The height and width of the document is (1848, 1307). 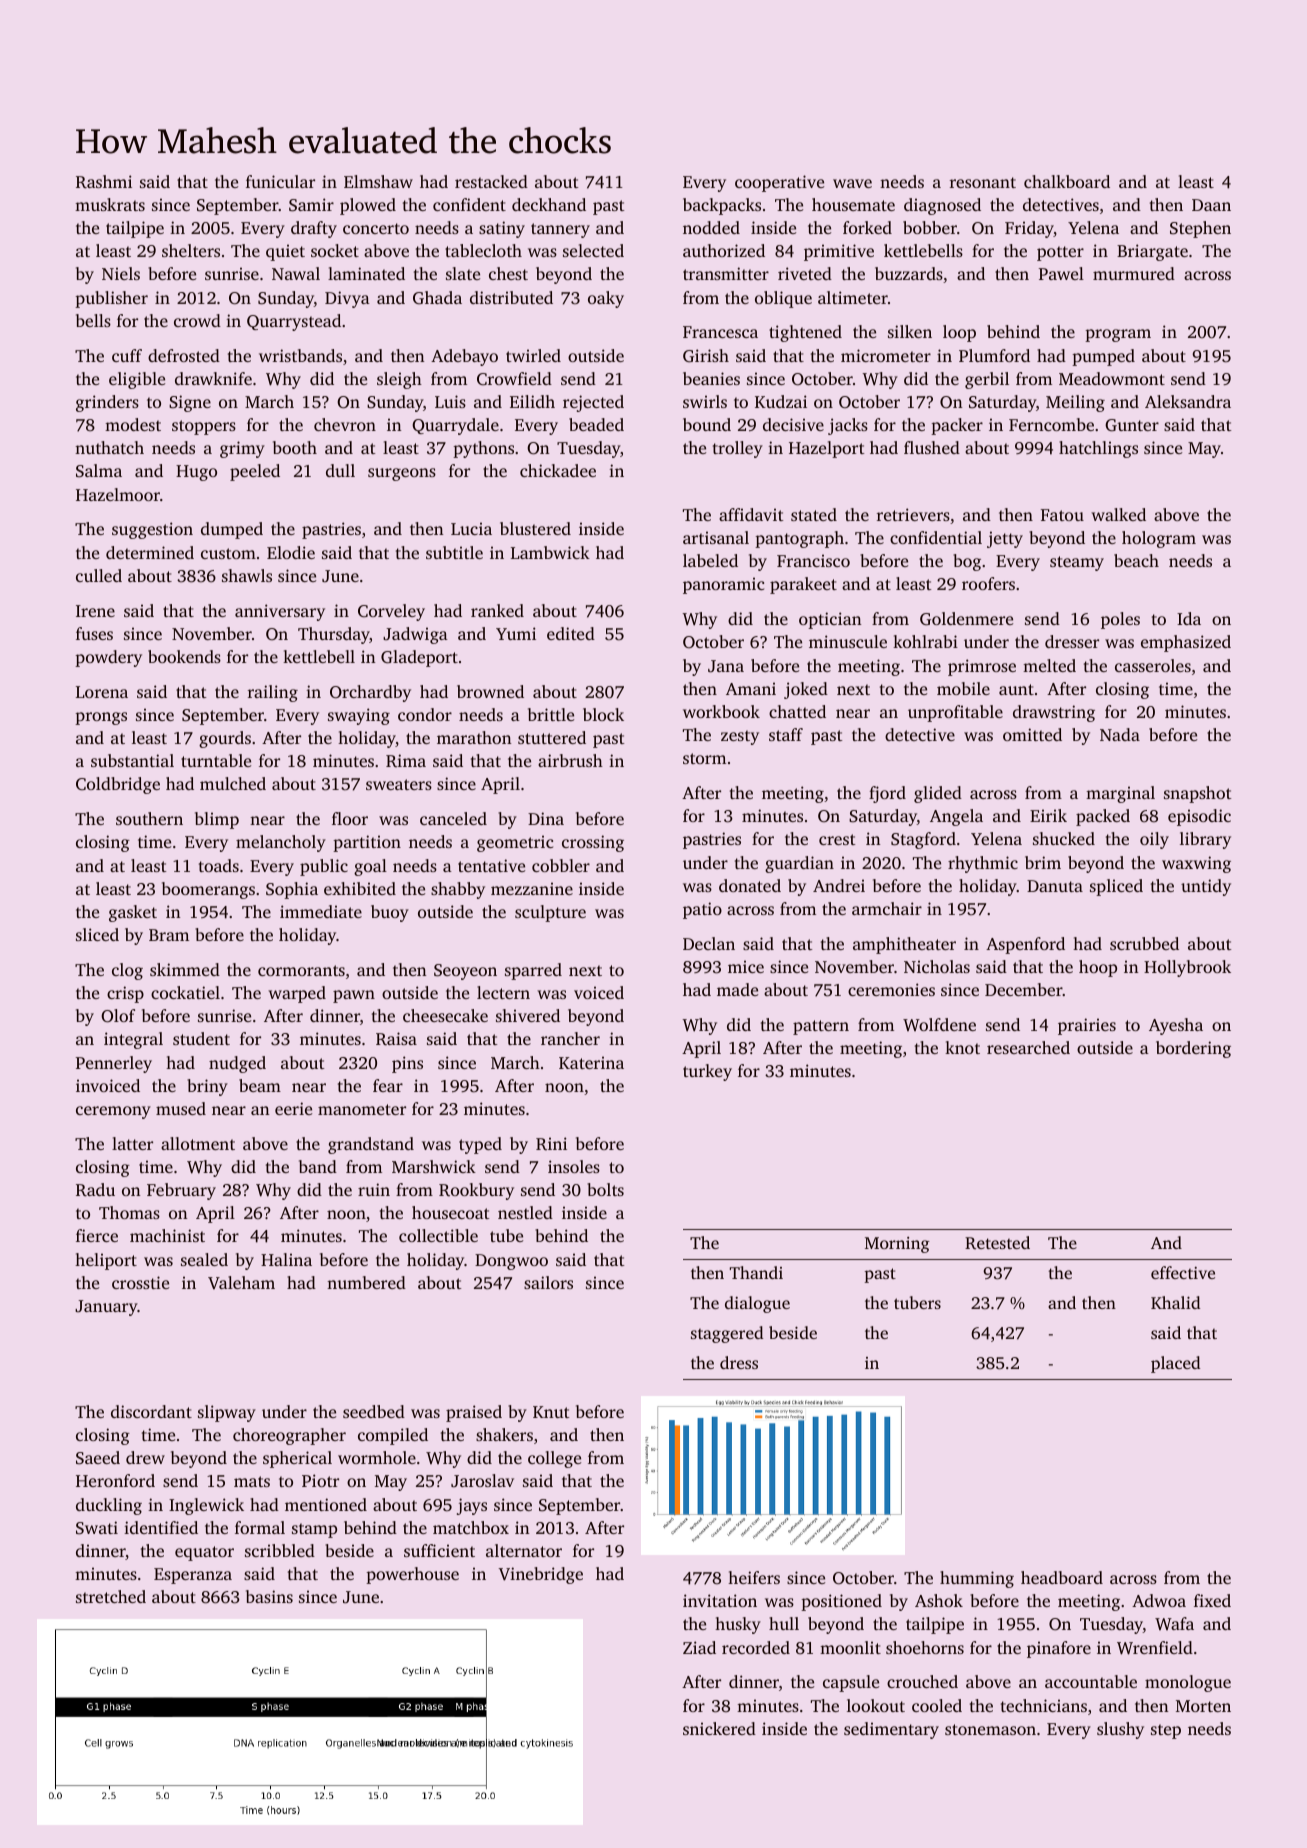 What do you see at coordinates (719, 1728) in the document?
I see `snickered` at bounding box center [719, 1728].
